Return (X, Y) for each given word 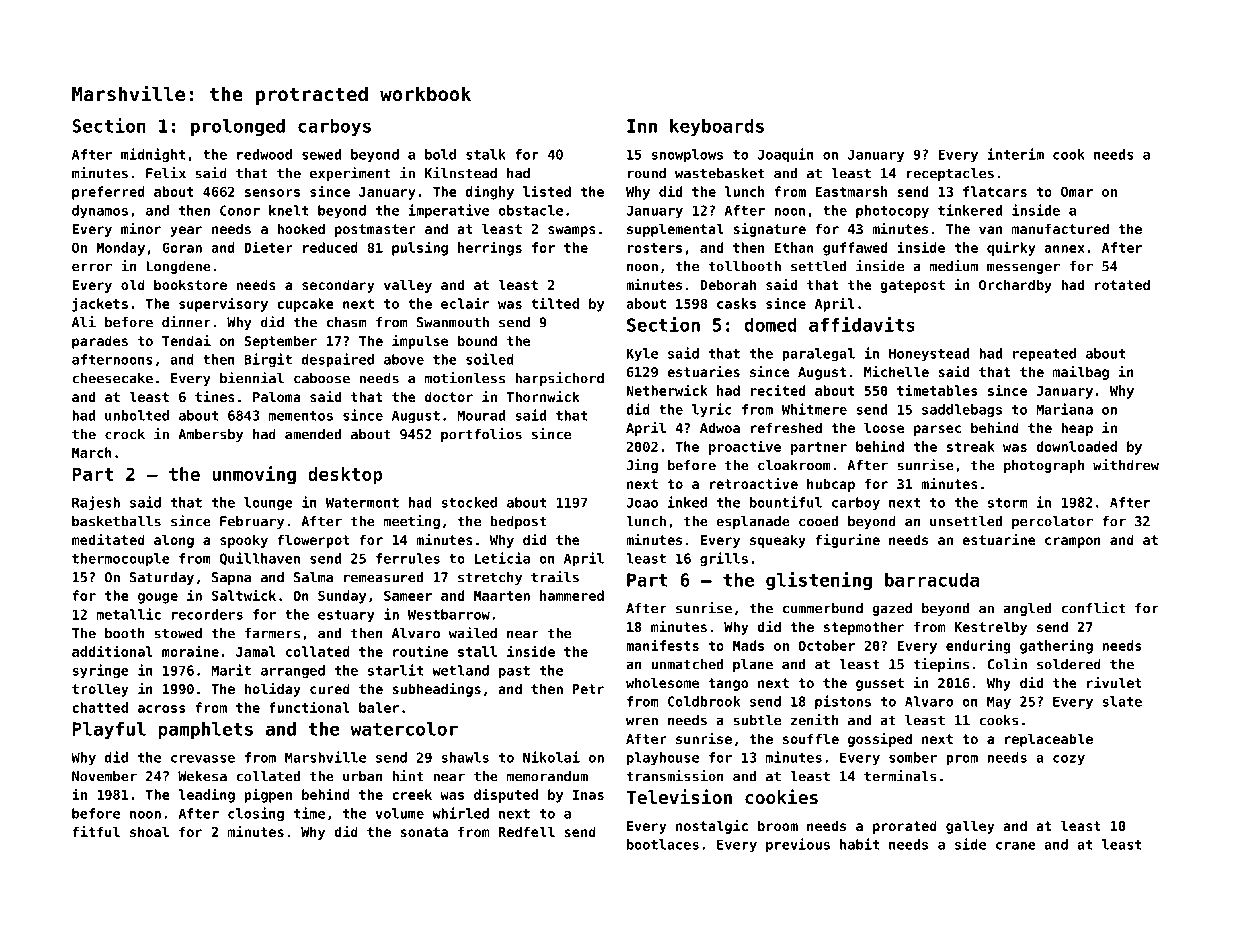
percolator (1052, 522)
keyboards (717, 127)
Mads (748, 645)
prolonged (238, 127)
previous (798, 845)
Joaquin (785, 155)
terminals (900, 776)
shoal (149, 831)
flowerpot (313, 541)
